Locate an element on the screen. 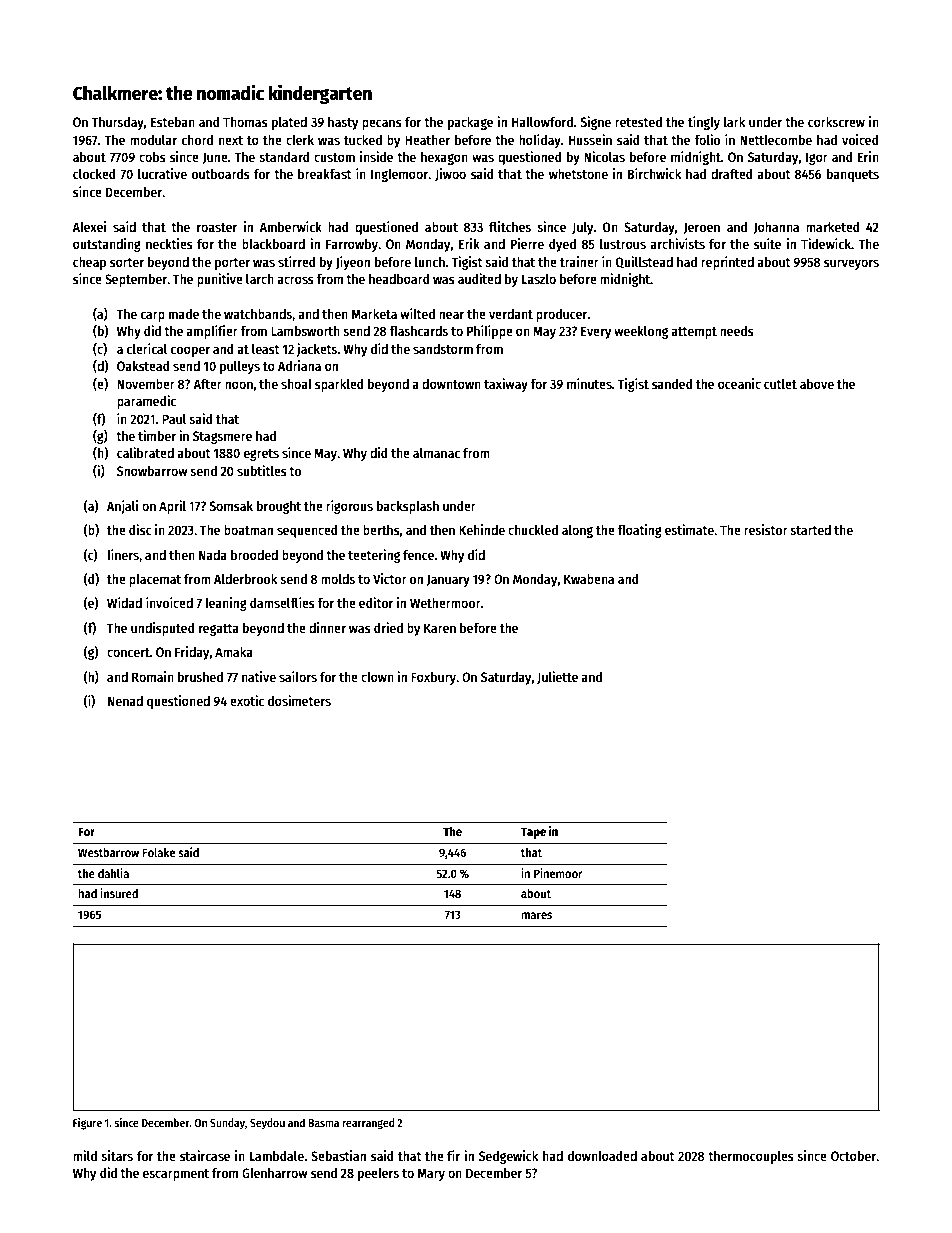 The height and width of the screenshot is (1233, 952). Sunday is located at coordinates (227, 1124).
